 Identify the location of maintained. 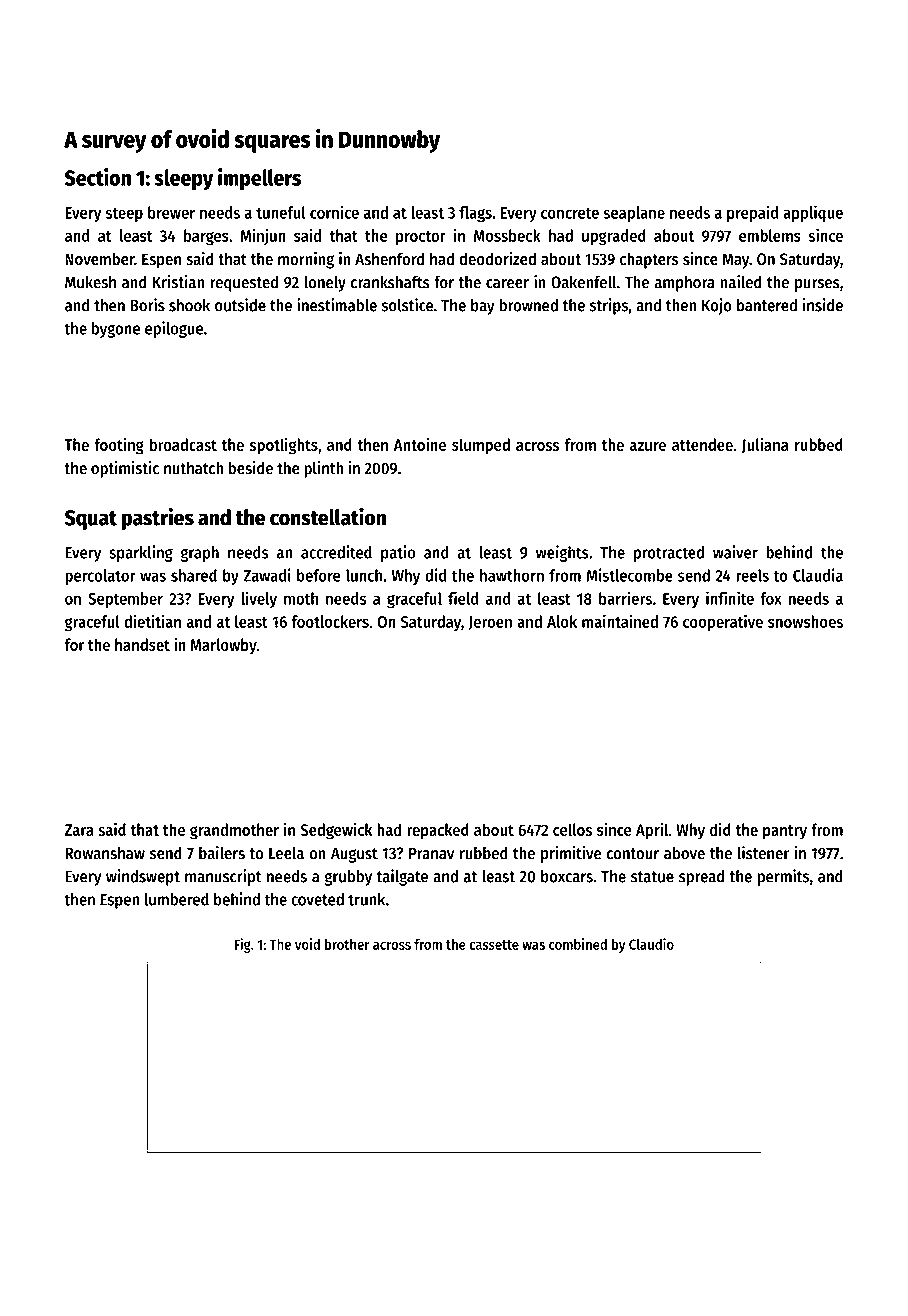
(620, 621).
